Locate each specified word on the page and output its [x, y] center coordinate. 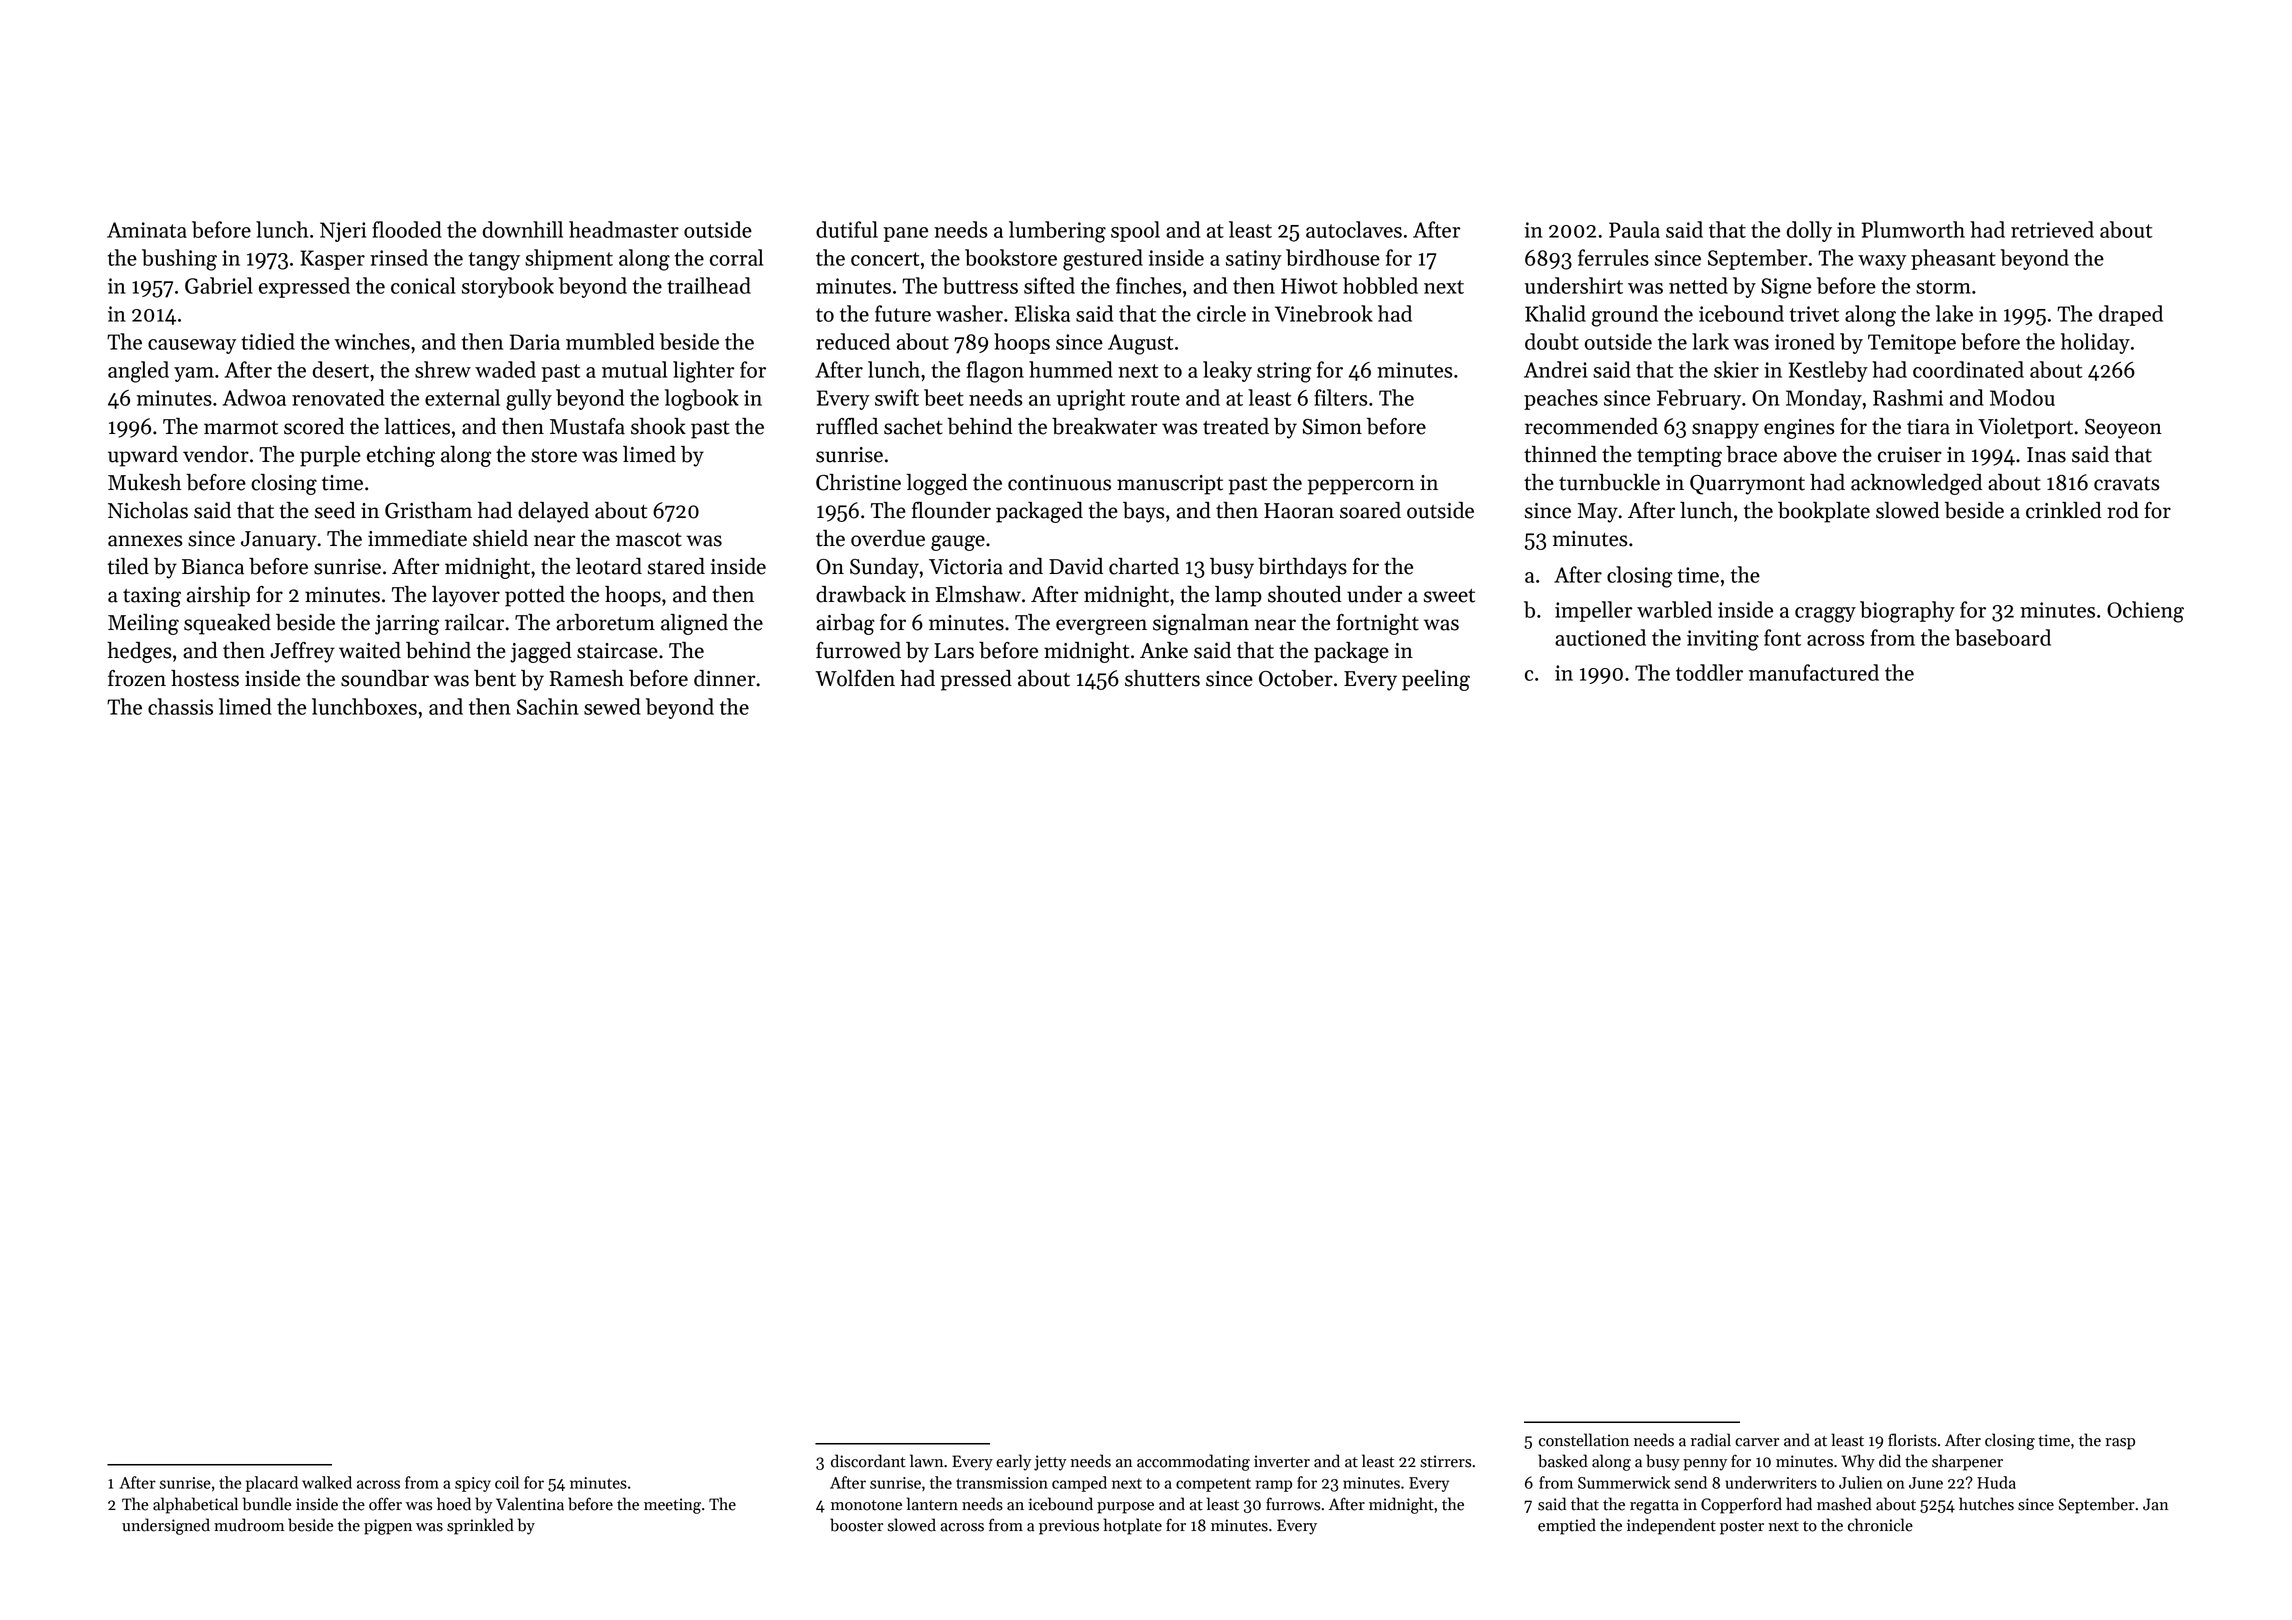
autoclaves [1354, 229]
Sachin [548, 706]
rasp [2120, 1444]
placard [272, 1484]
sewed [612, 706]
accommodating [1193, 1462]
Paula [1634, 229]
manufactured [1814, 672]
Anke [1164, 650]
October [1296, 678]
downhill [522, 229]
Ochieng [2145, 612]
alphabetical [195, 1505]
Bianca [213, 567]
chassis [180, 706]
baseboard [2003, 637]
